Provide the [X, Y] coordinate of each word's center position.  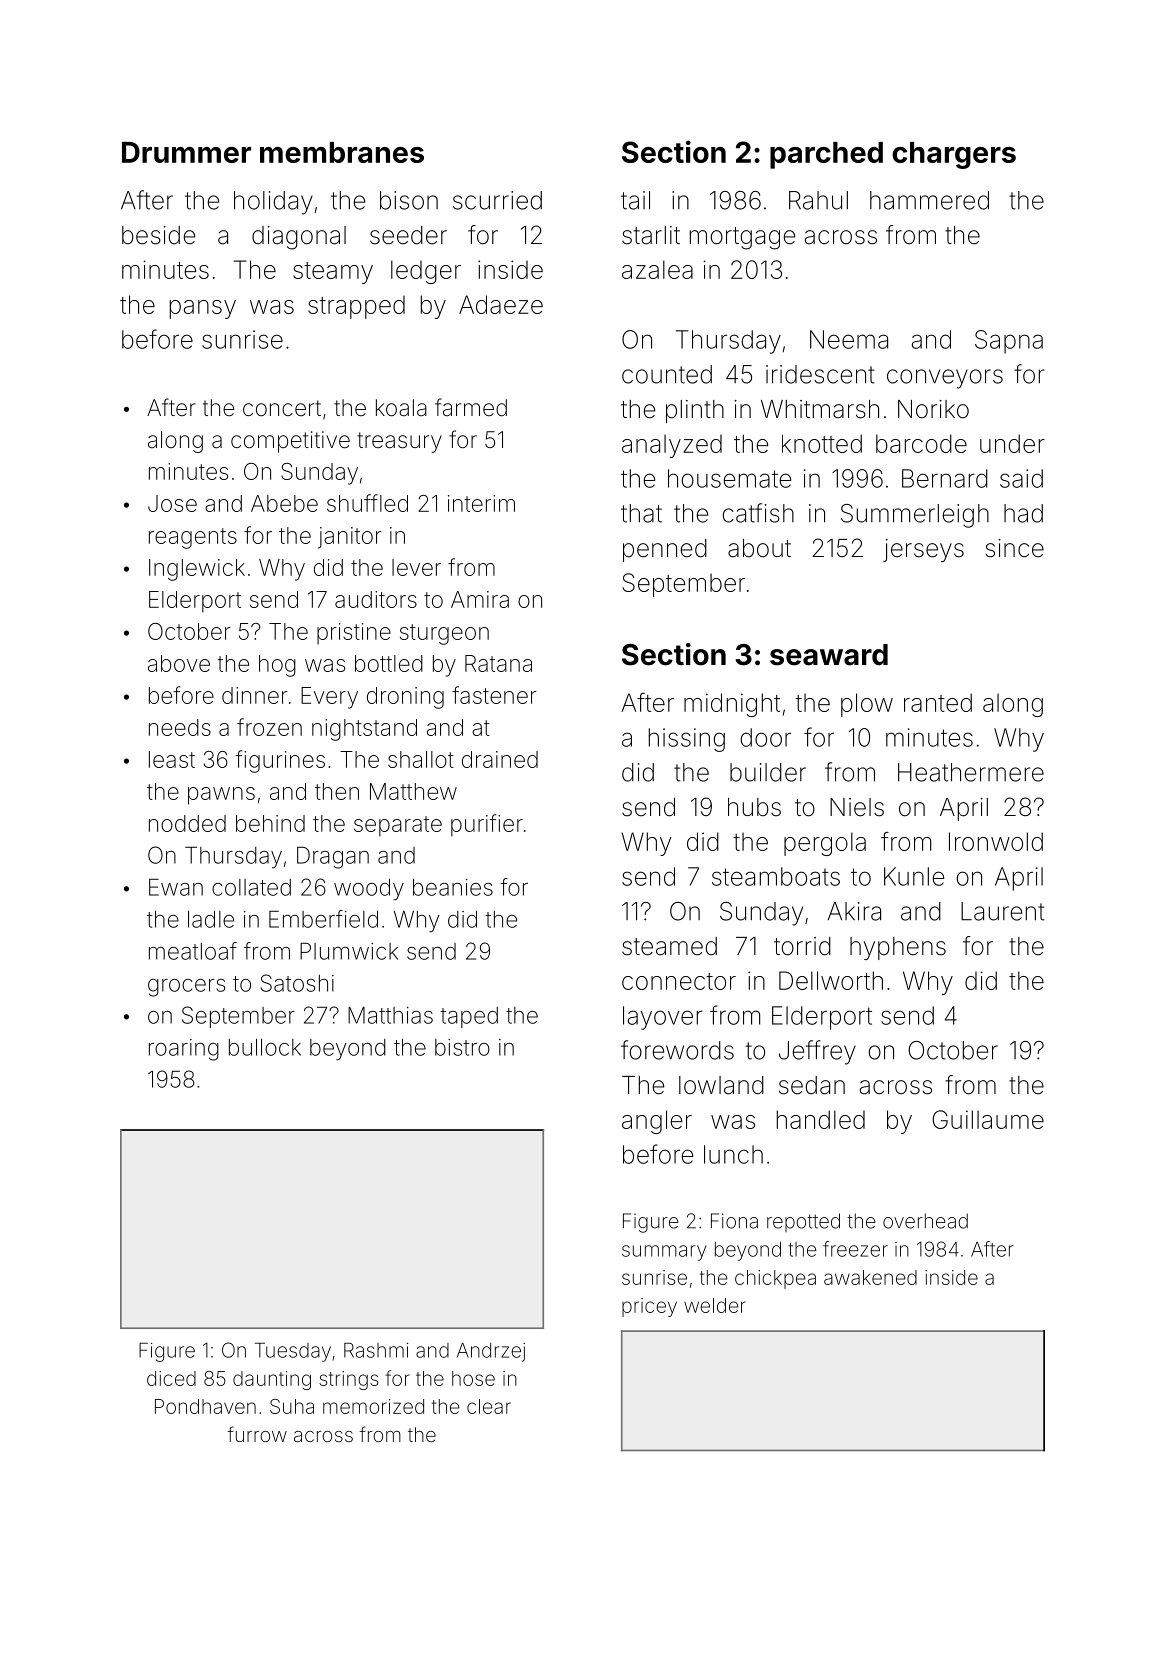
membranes [342, 152]
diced [171, 1378]
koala [401, 408]
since [1015, 548]
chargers [954, 155]
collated [251, 887]
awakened [870, 1277]
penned [665, 550]
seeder [408, 235]
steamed [669, 946]
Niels [857, 807]
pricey [649, 1307]
